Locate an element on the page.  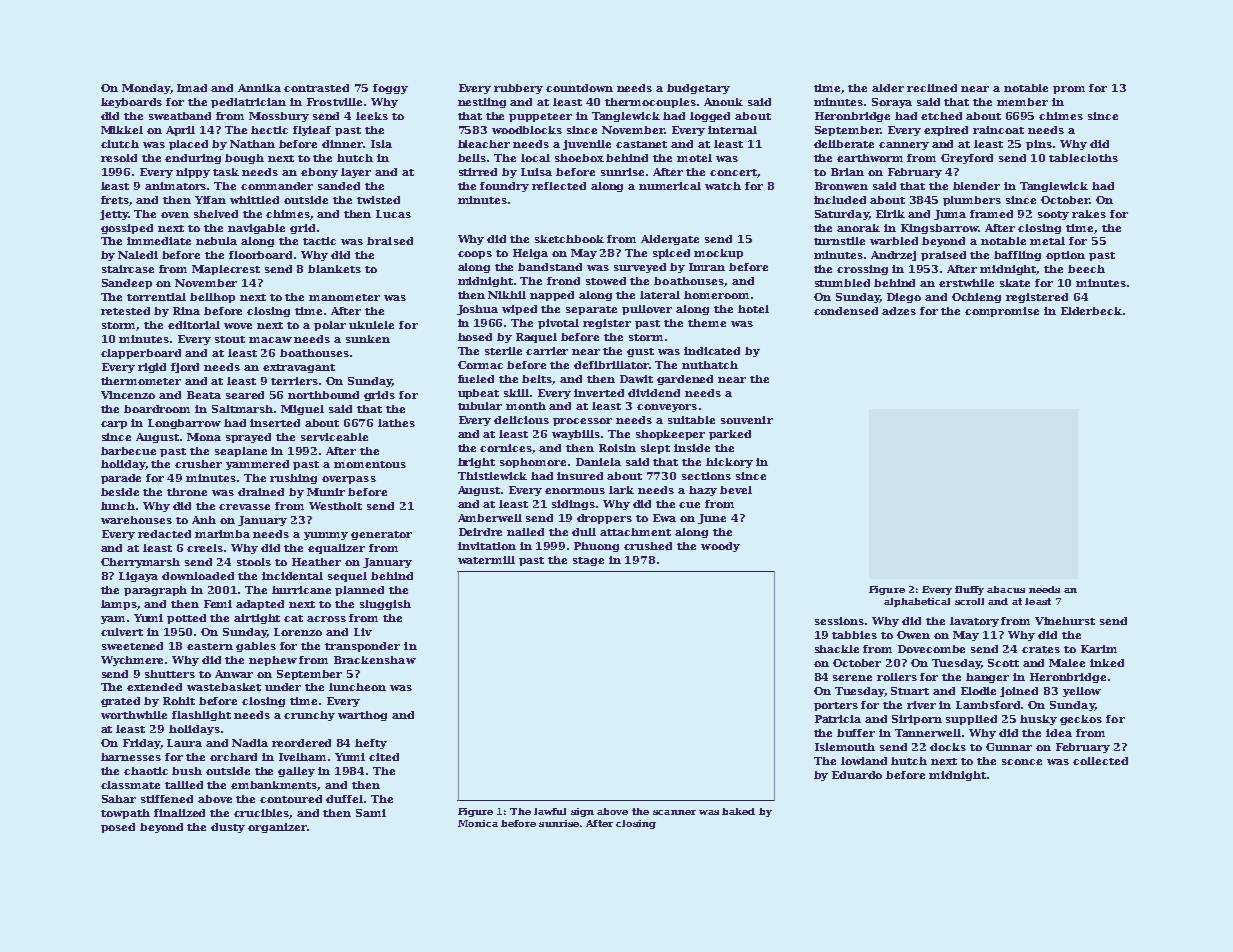
warthog is located at coordinates (362, 716).
